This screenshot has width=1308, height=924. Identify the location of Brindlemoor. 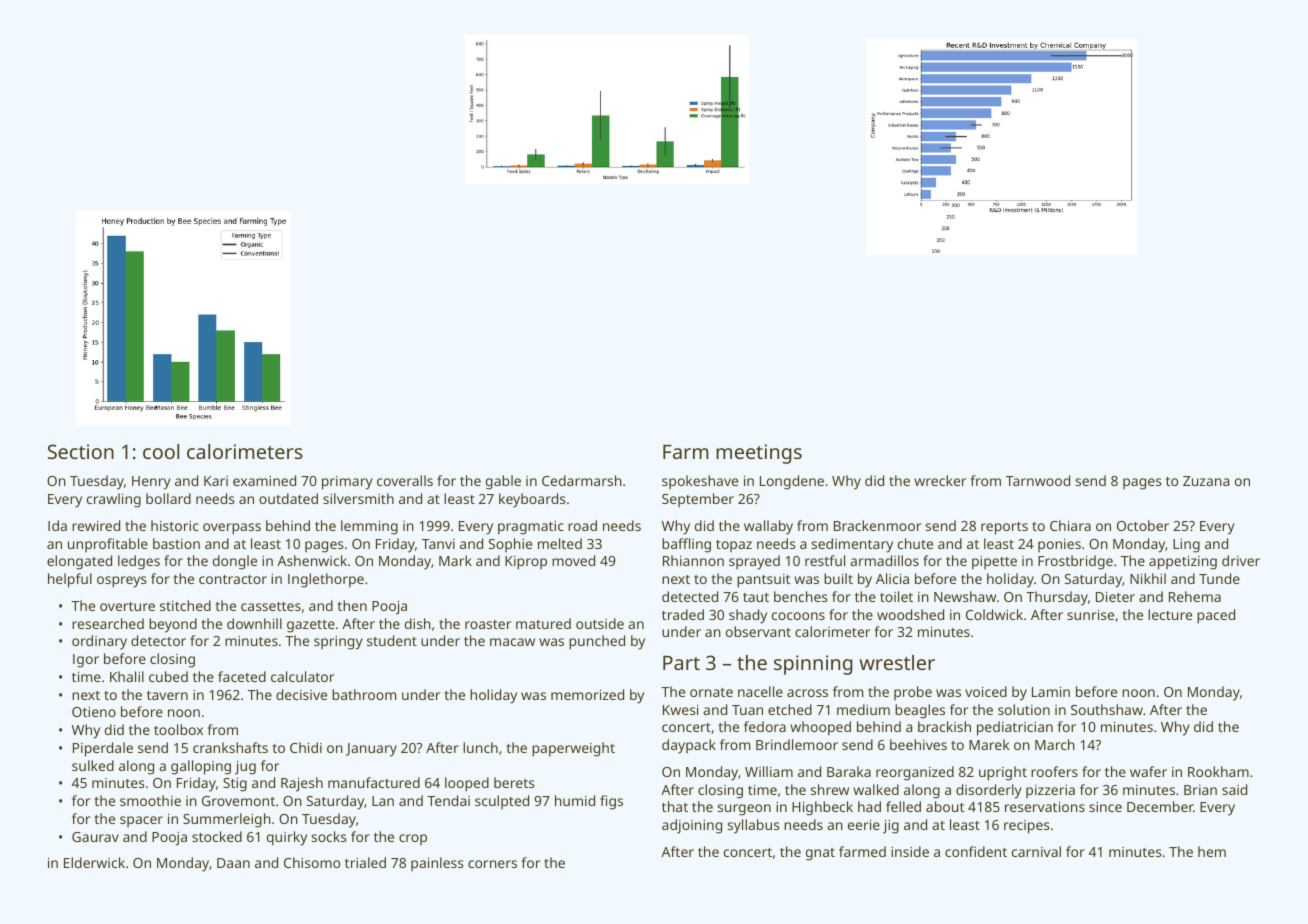
(797, 744).
